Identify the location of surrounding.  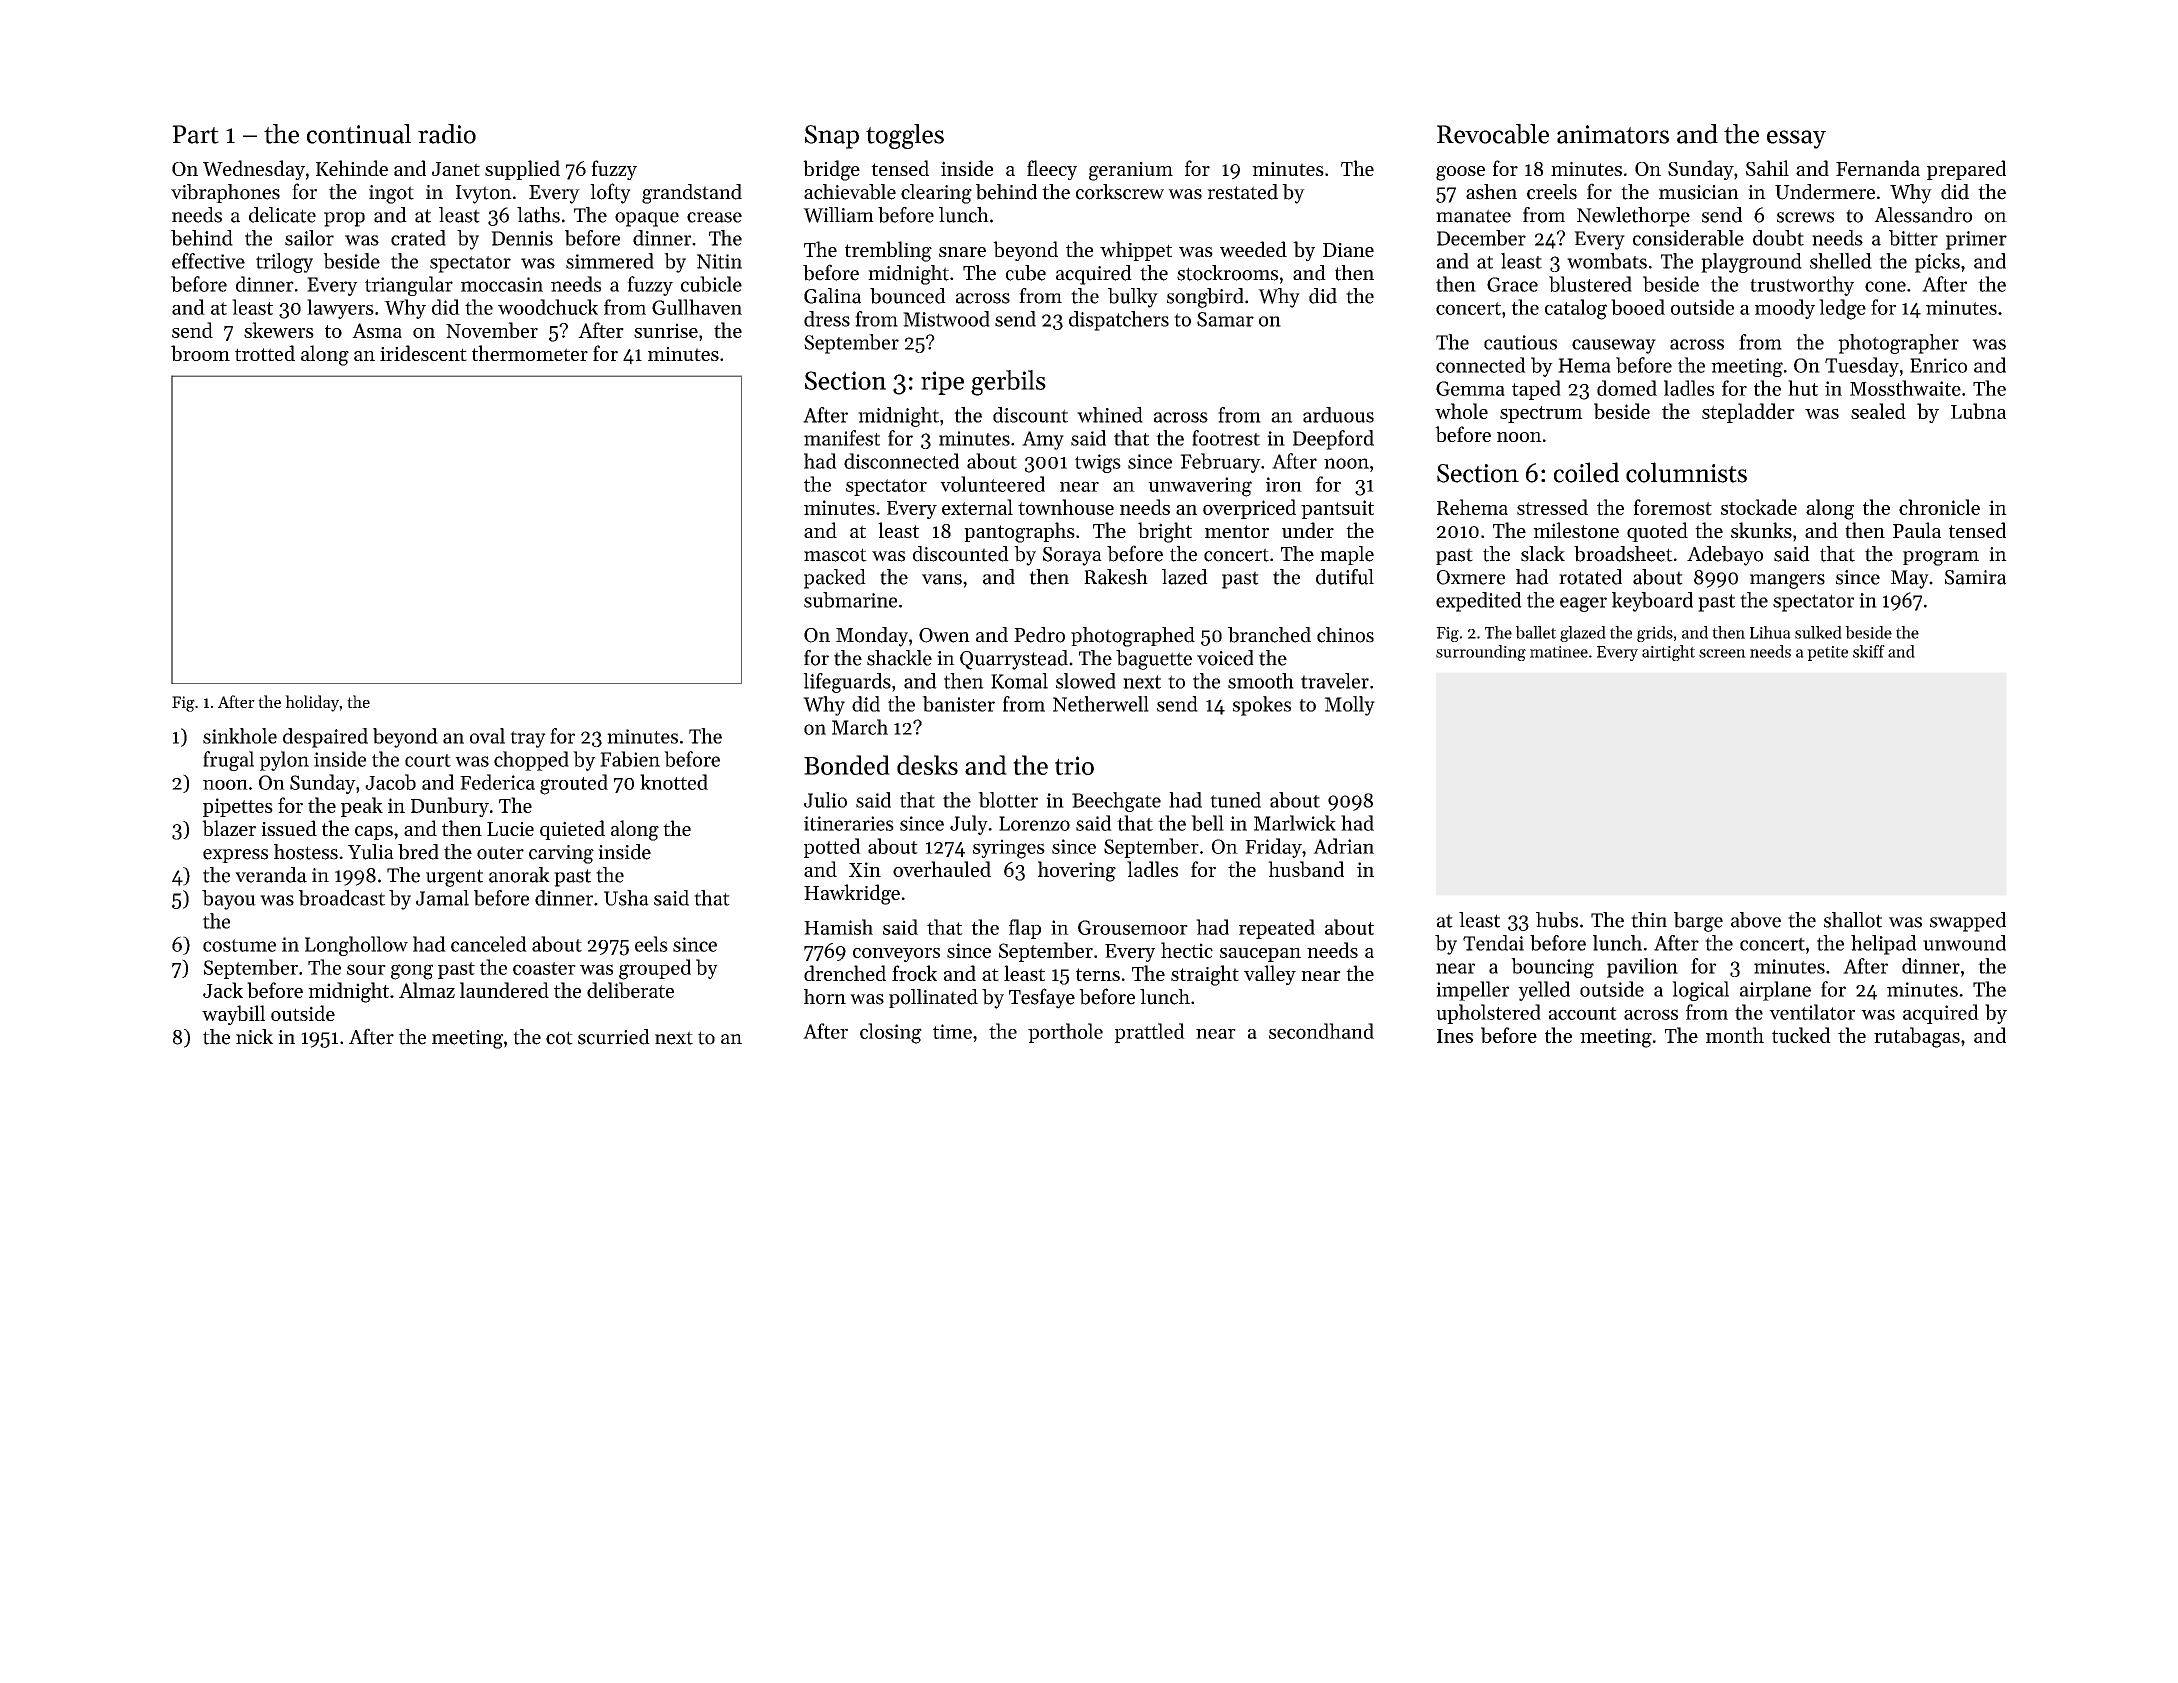
(1481, 653).
